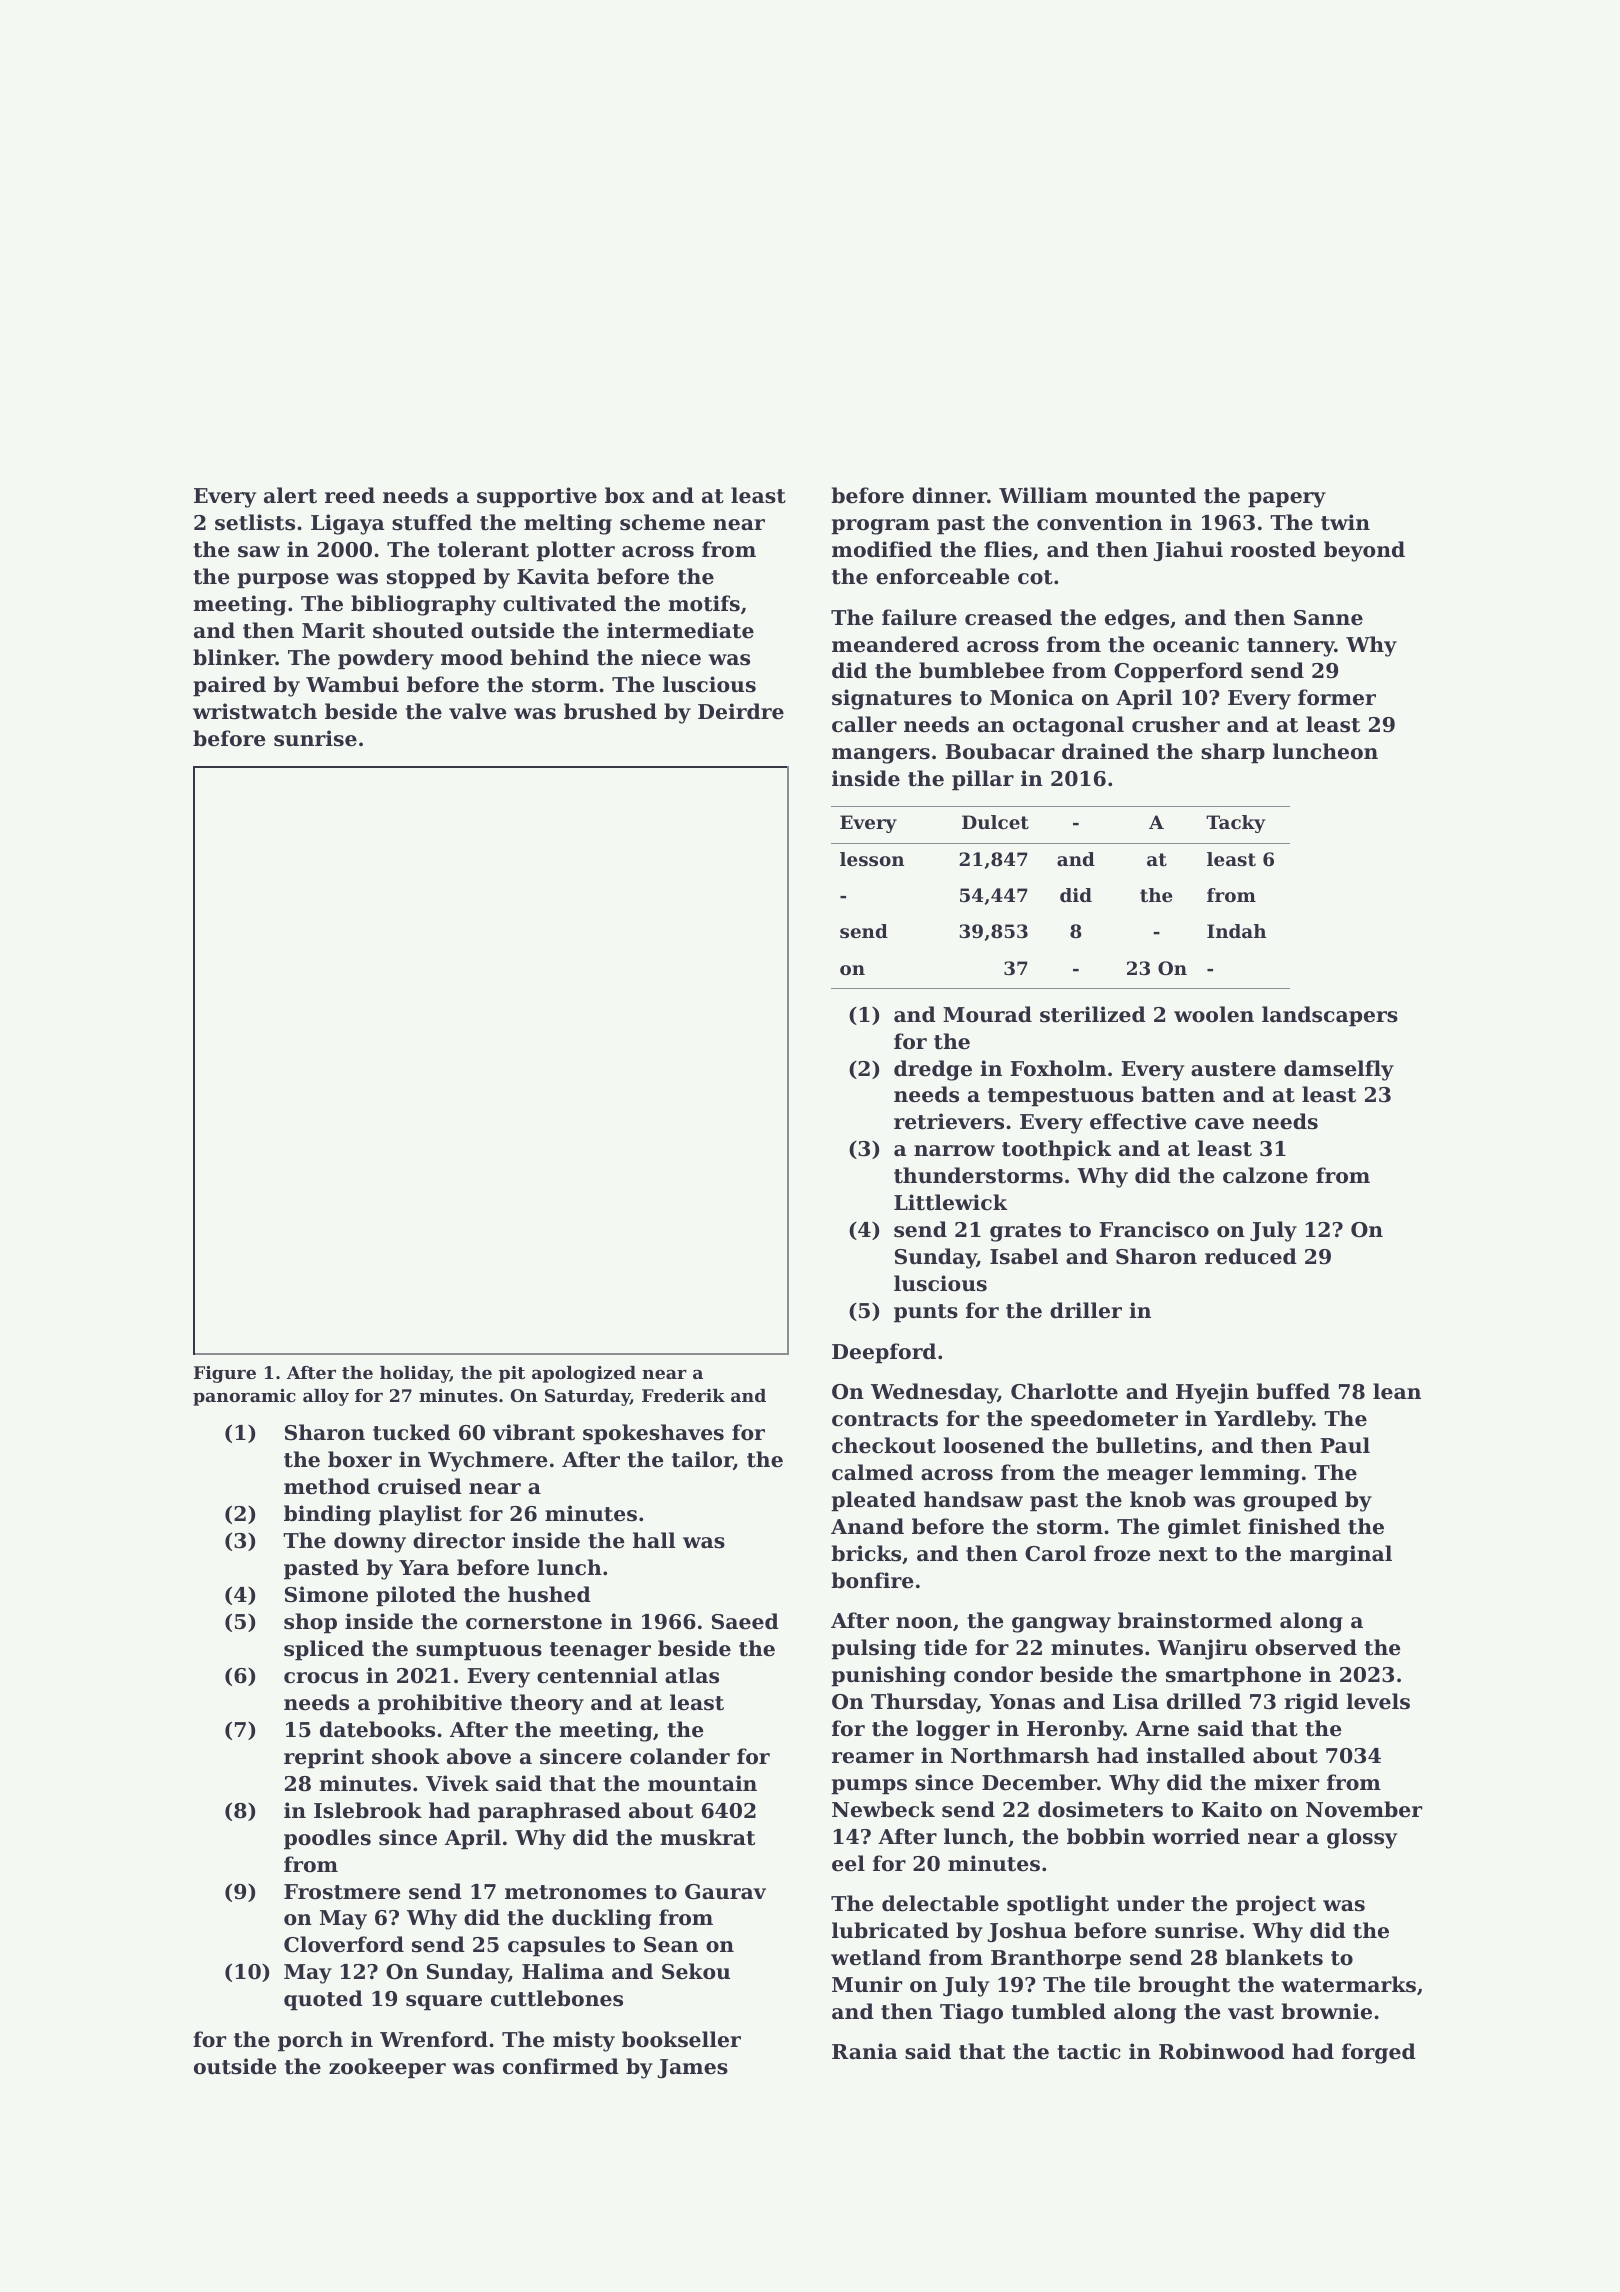 This document has width=1620, height=2292. What do you see at coordinates (741, 711) in the document?
I see `Deirdre` at bounding box center [741, 711].
